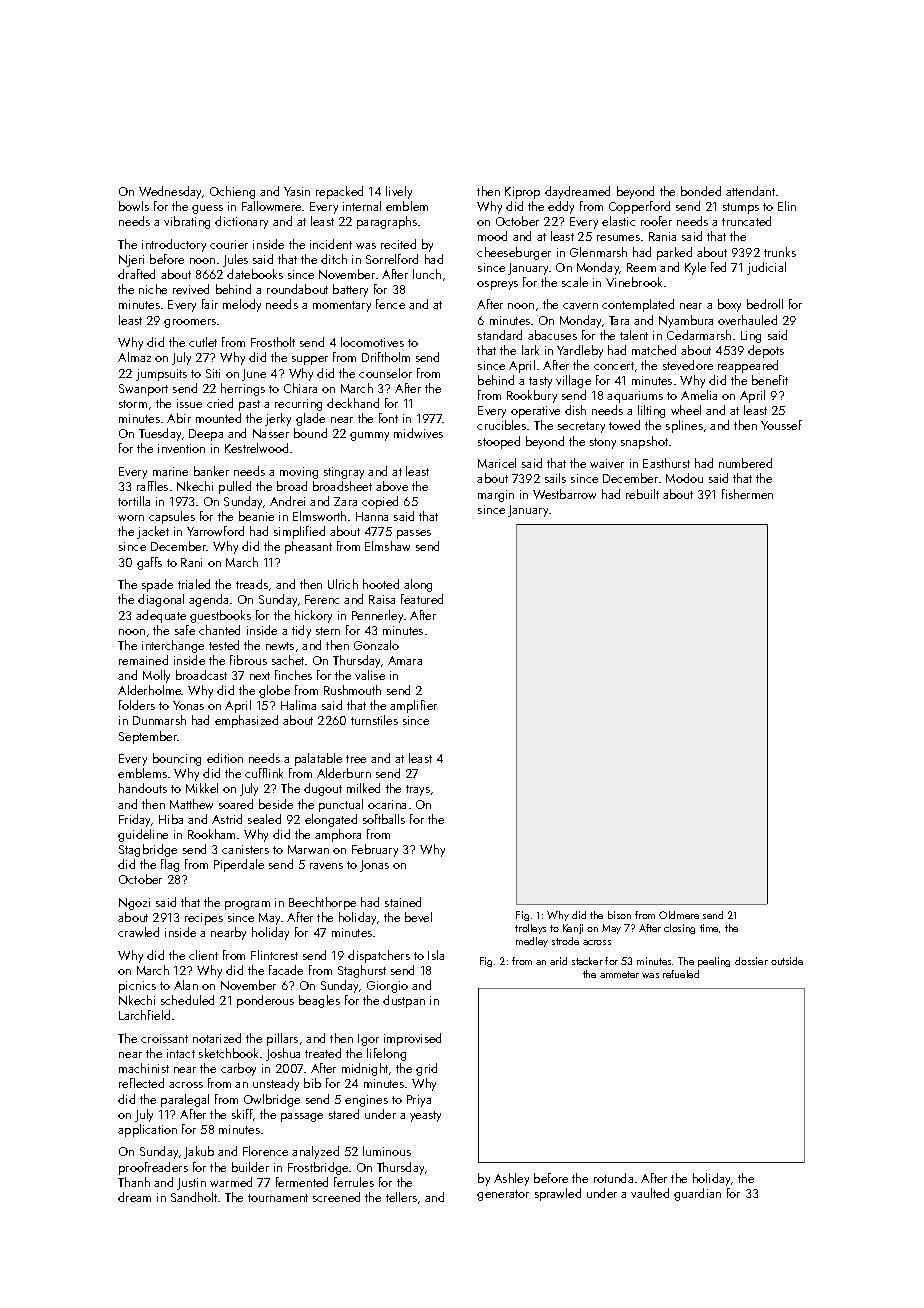  Describe the element at coordinates (413, 706) in the screenshot. I see `amplifier` at that location.
